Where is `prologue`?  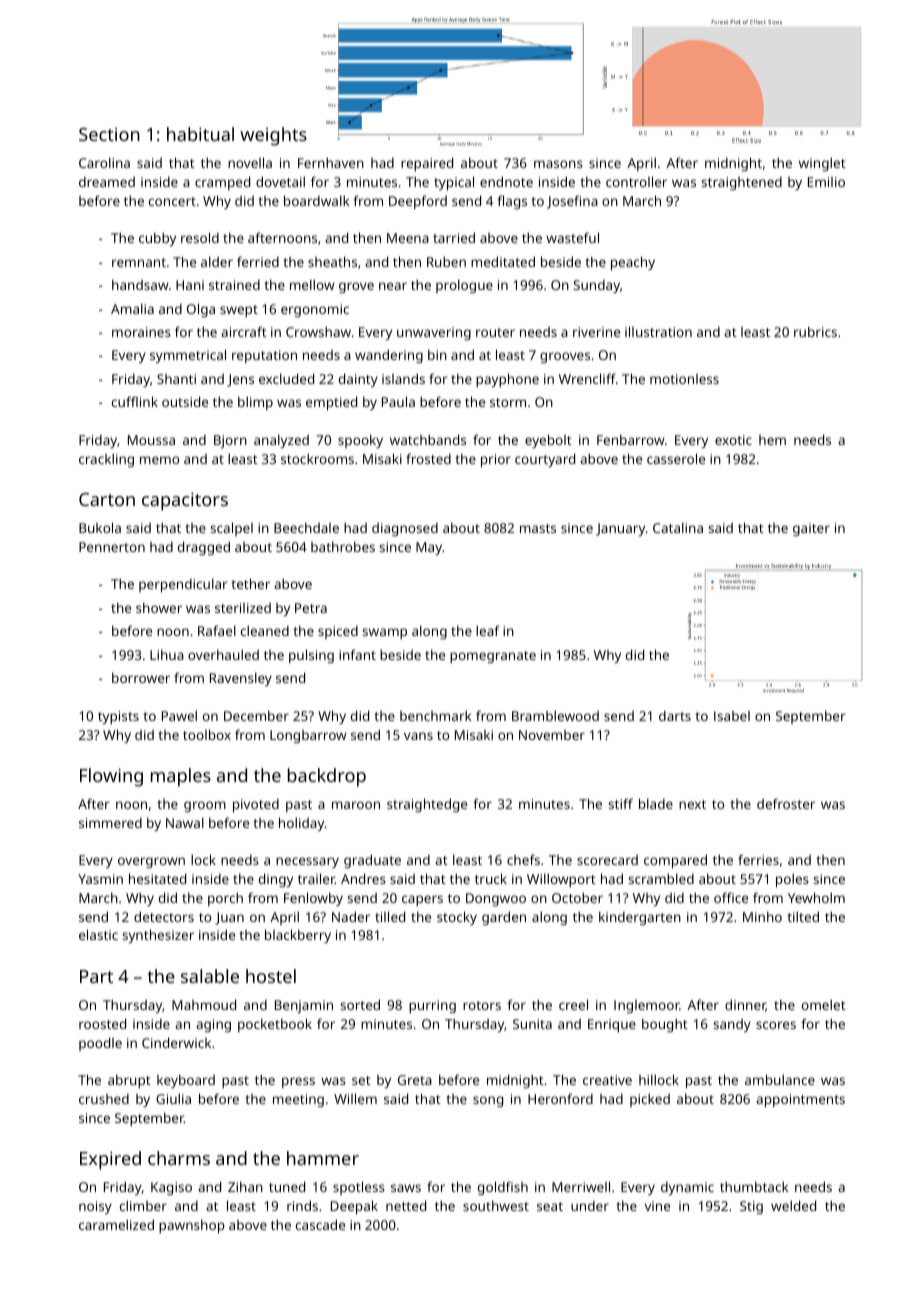
prologue is located at coordinates (464, 286).
